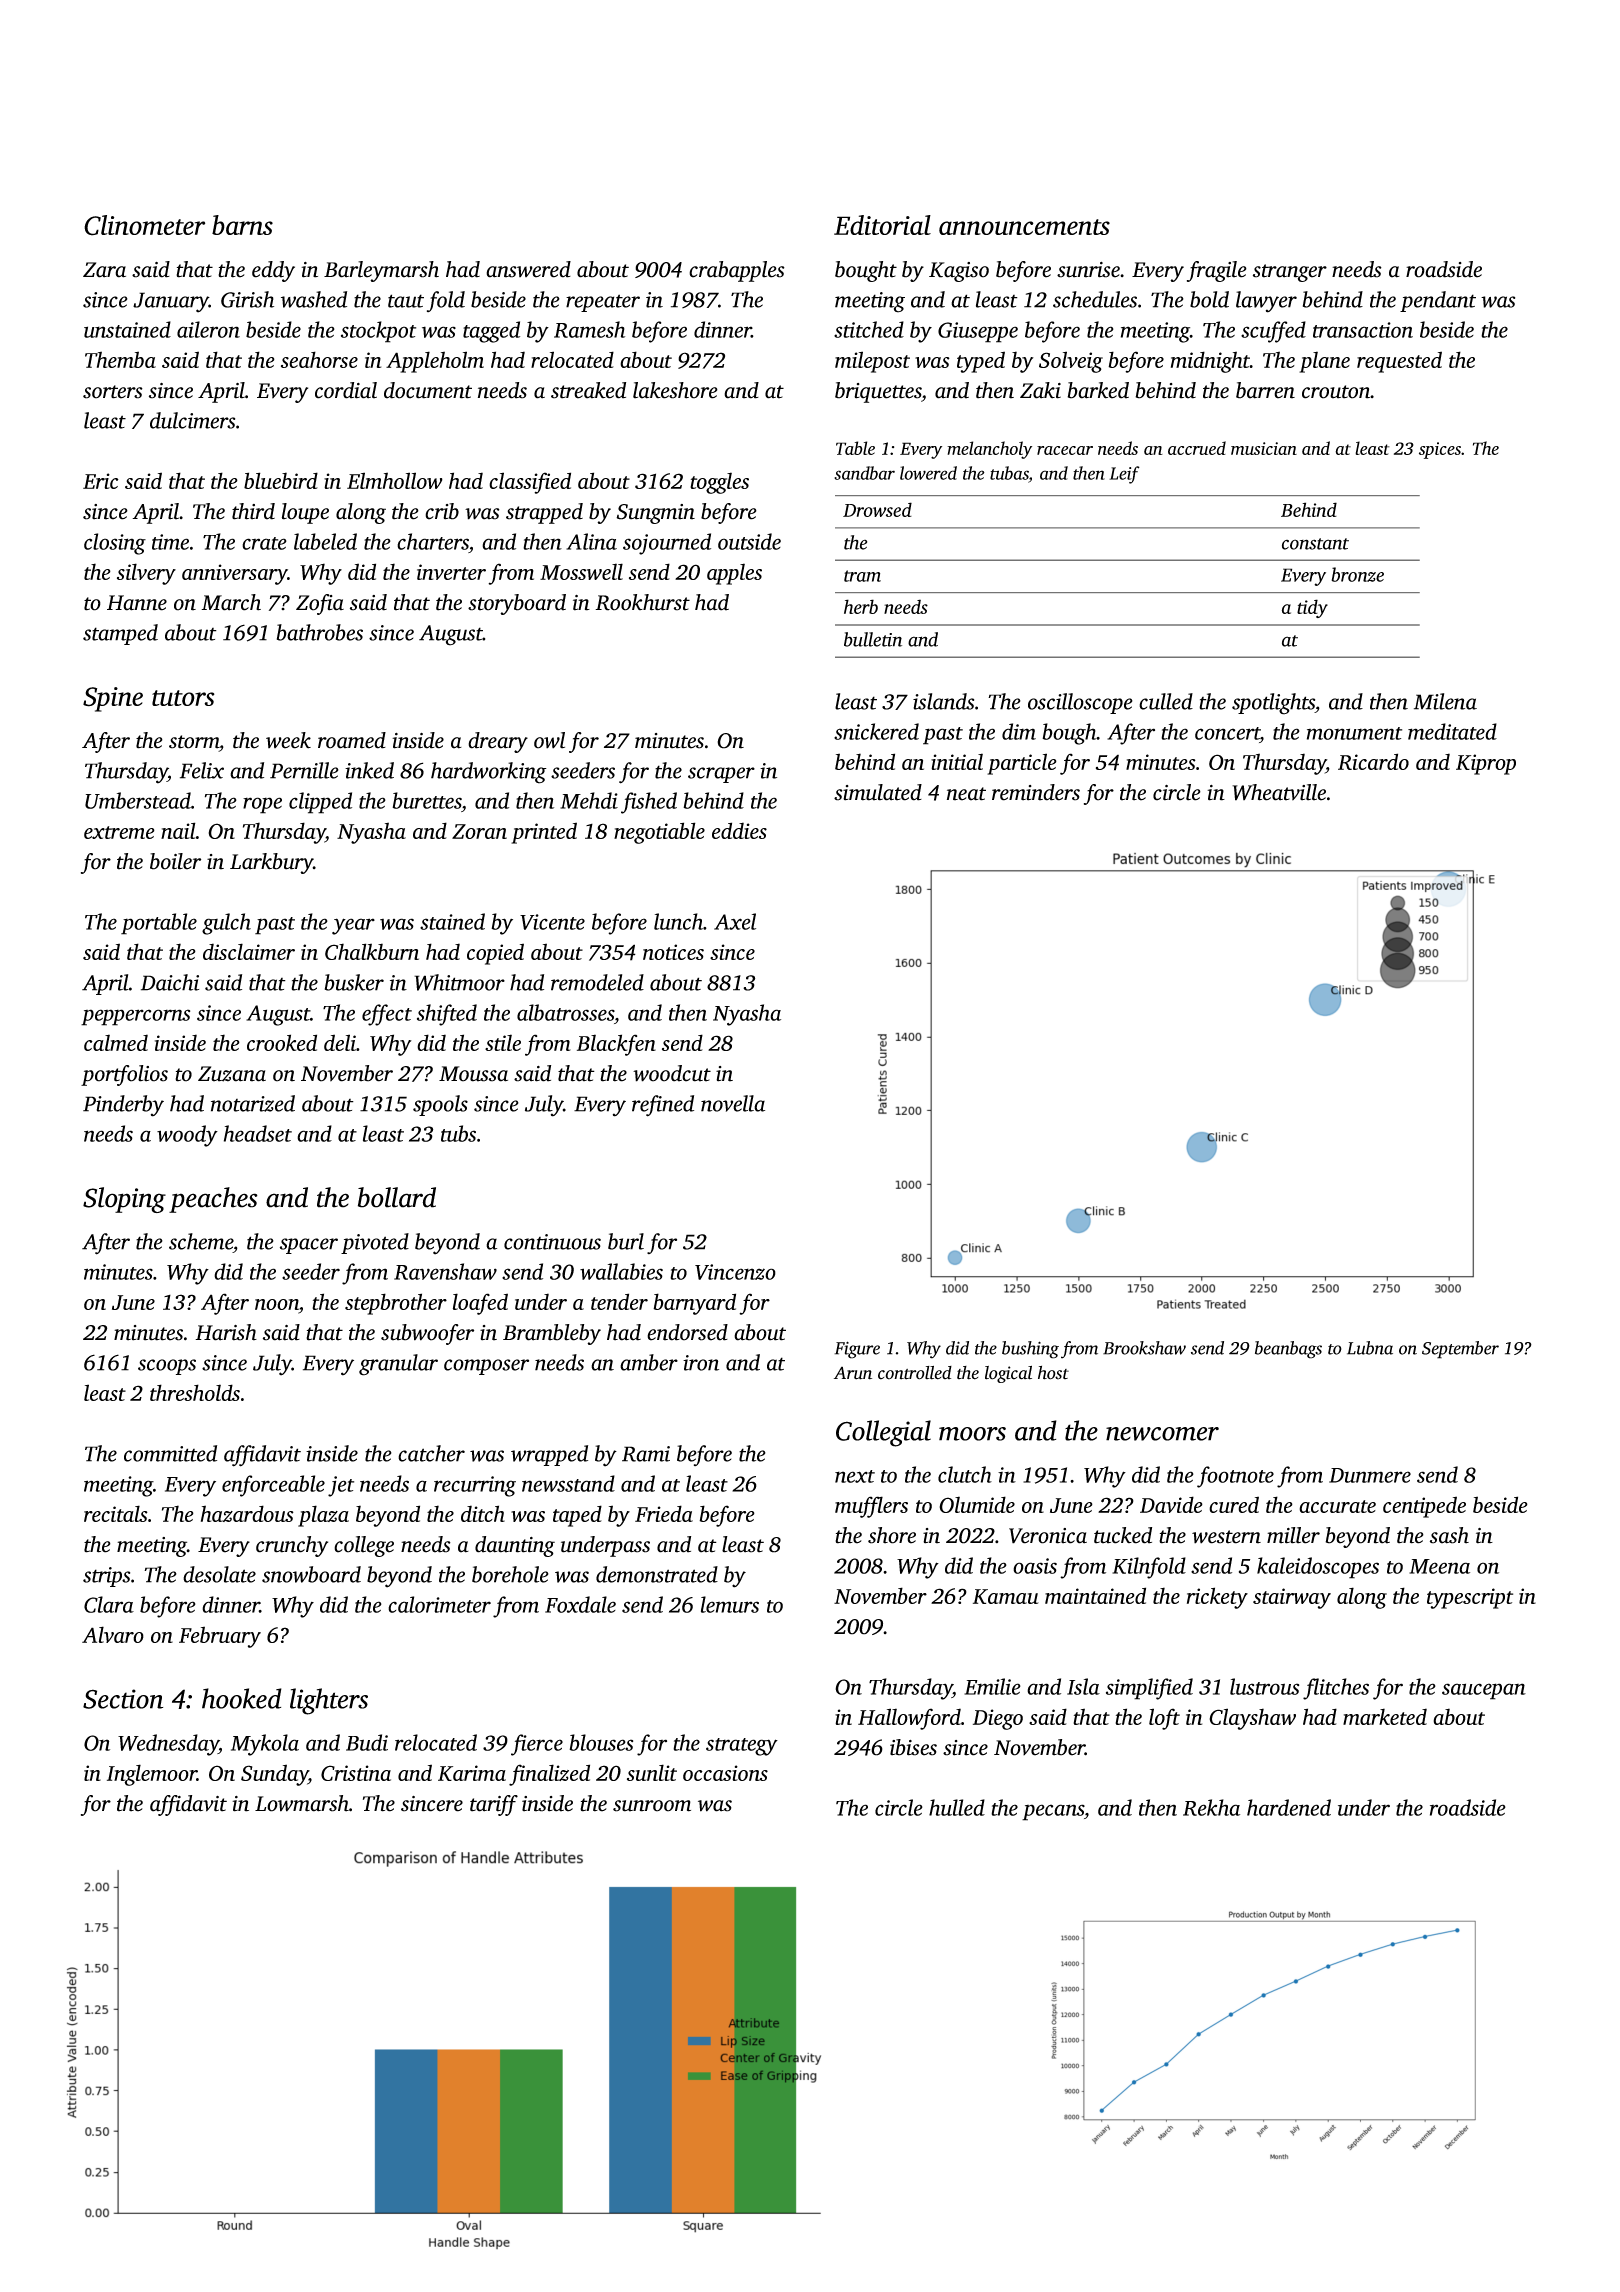  What do you see at coordinates (1006, 1596) in the document?
I see `Kamau` at bounding box center [1006, 1596].
